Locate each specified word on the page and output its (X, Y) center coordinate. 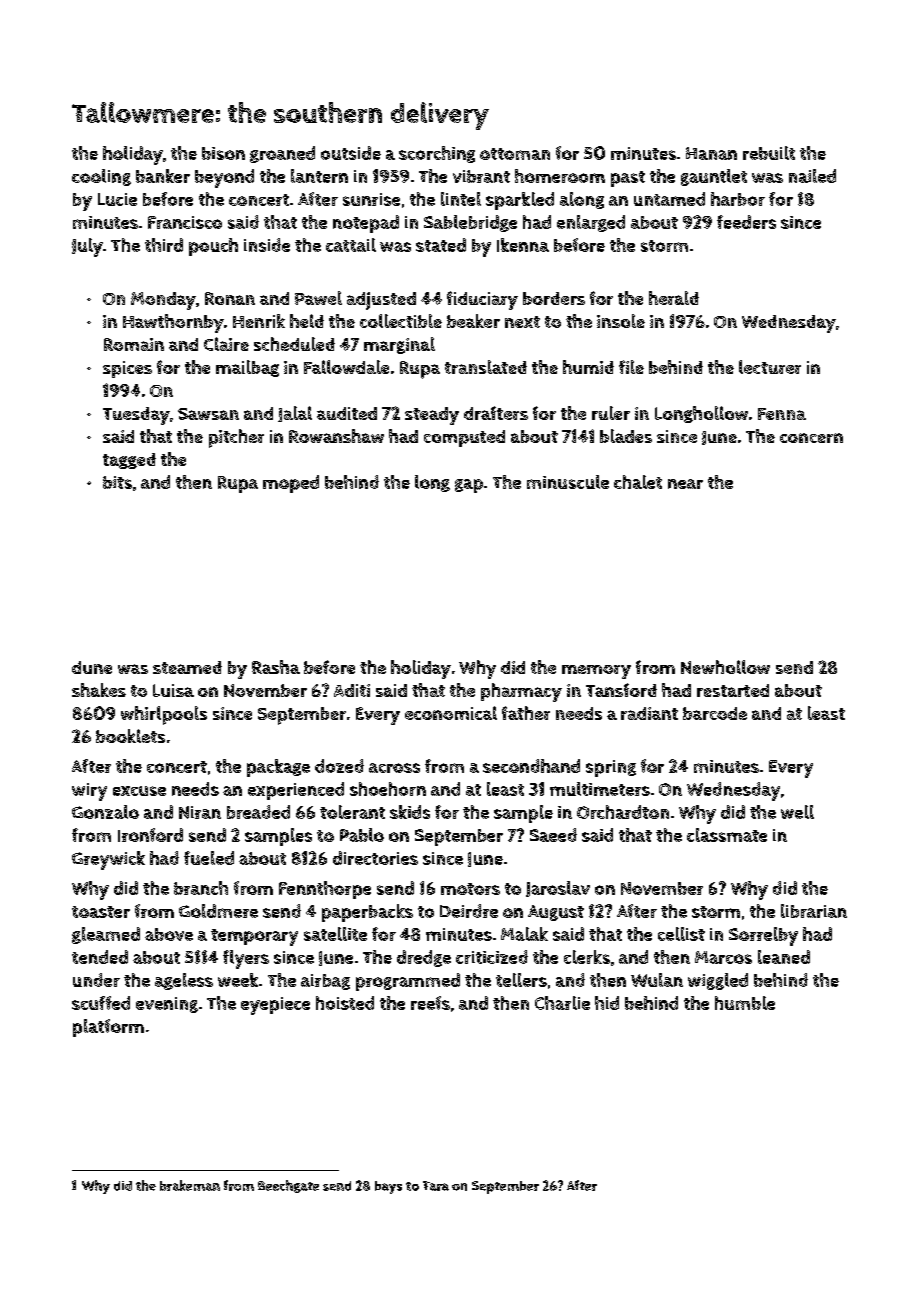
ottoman (515, 154)
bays (388, 1187)
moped (291, 484)
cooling (101, 177)
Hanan (711, 153)
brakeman (190, 1185)
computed (464, 438)
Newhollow (725, 667)
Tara (436, 1186)
